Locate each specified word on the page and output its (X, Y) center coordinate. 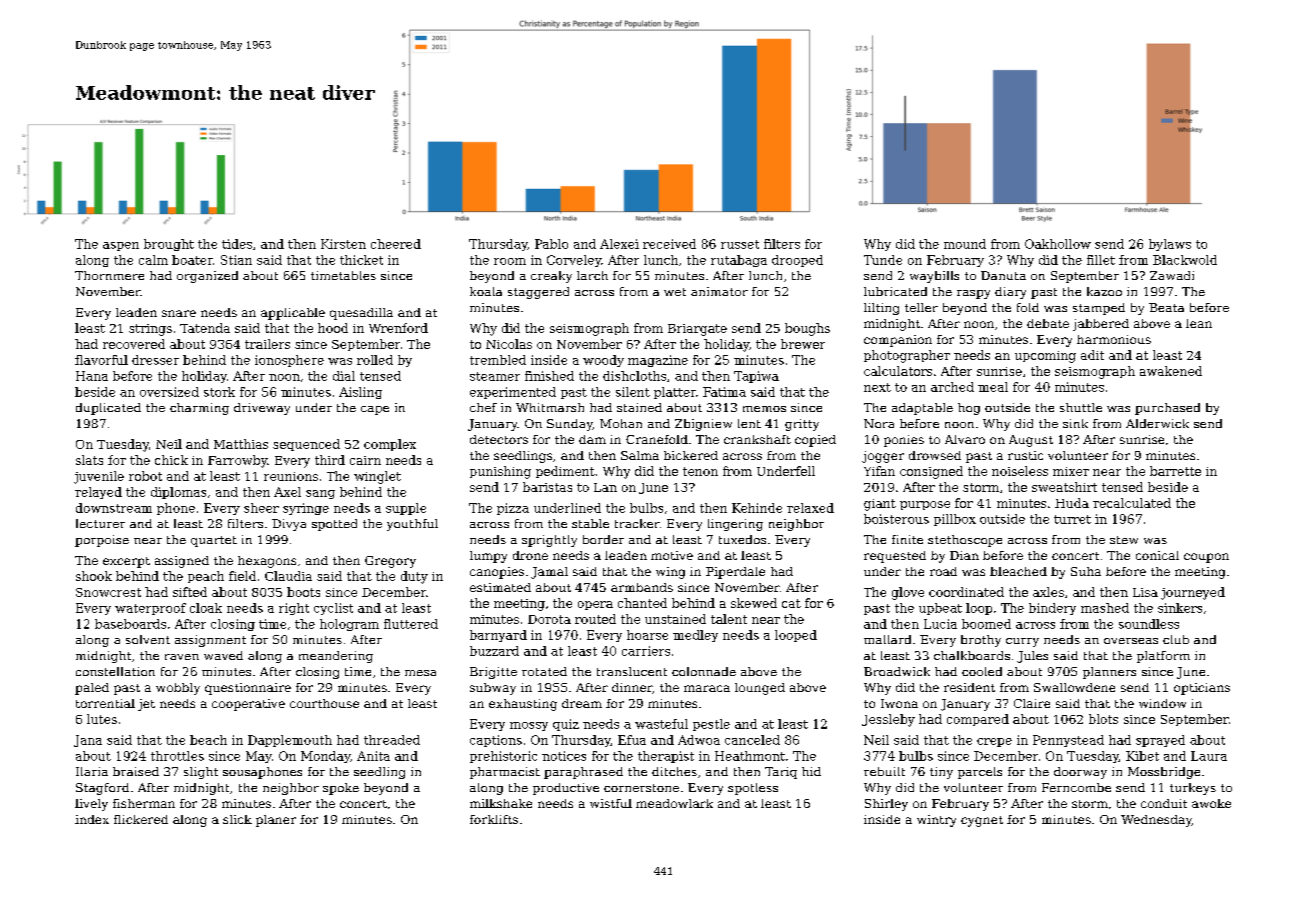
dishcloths (634, 376)
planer (276, 821)
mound (965, 244)
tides (237, 244)
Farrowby (237, 461)
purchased (1167, 409)
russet (740, 244)
